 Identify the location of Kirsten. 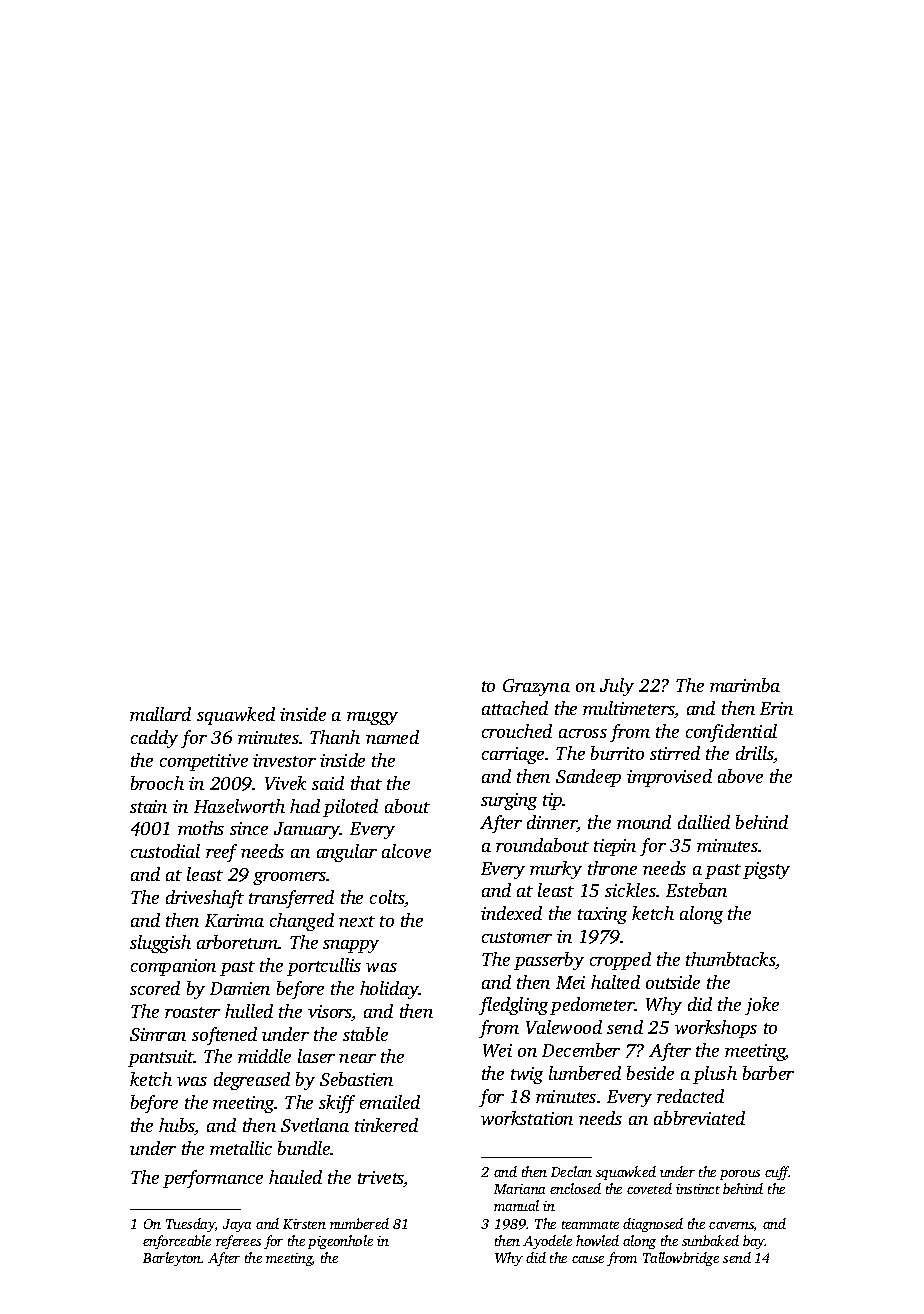
(304, 1224).
